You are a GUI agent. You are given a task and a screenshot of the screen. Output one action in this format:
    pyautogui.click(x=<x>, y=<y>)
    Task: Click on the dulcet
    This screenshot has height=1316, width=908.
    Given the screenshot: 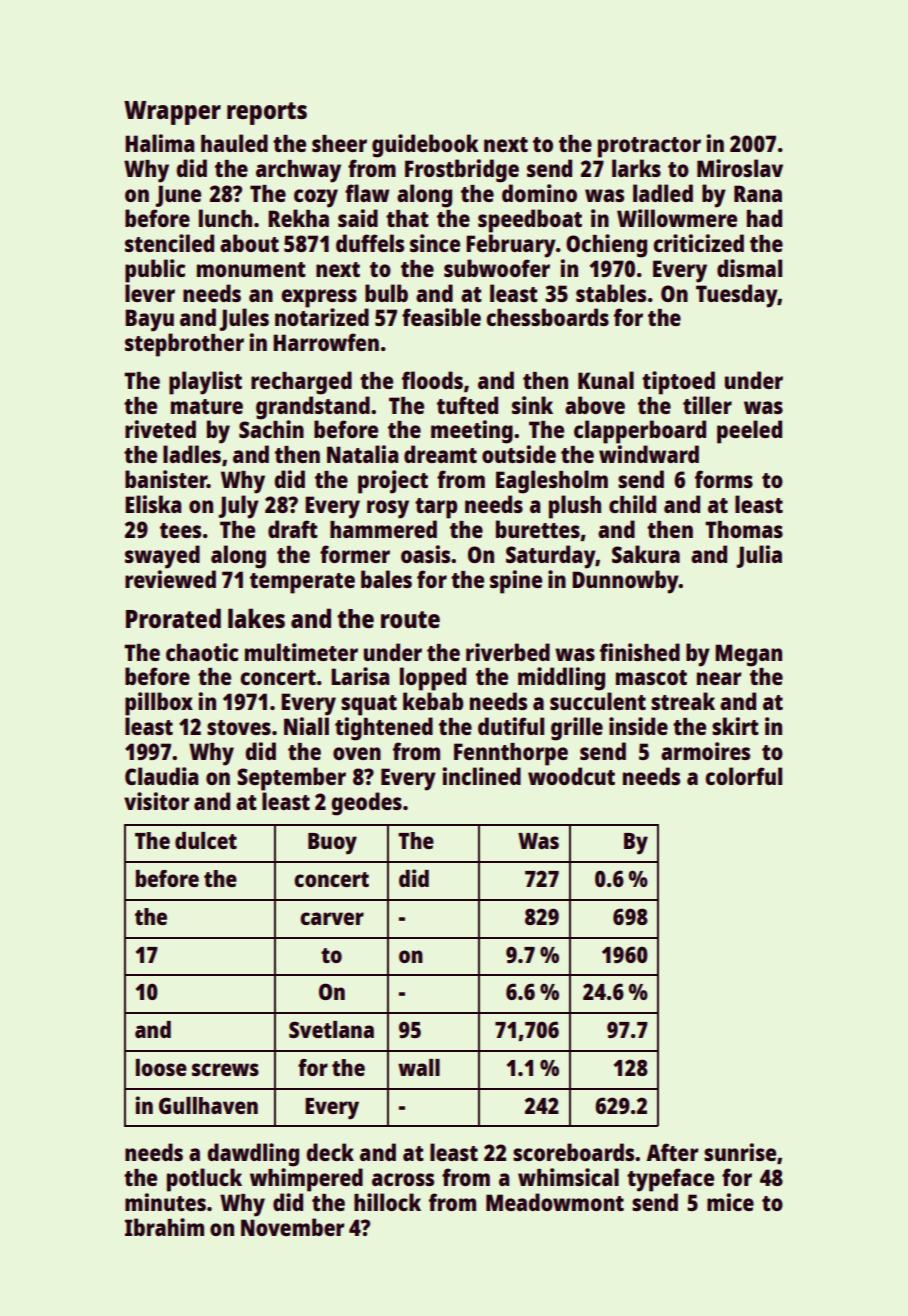 What is the action you would take?
    pyautogui.click(x=206, y=840)
